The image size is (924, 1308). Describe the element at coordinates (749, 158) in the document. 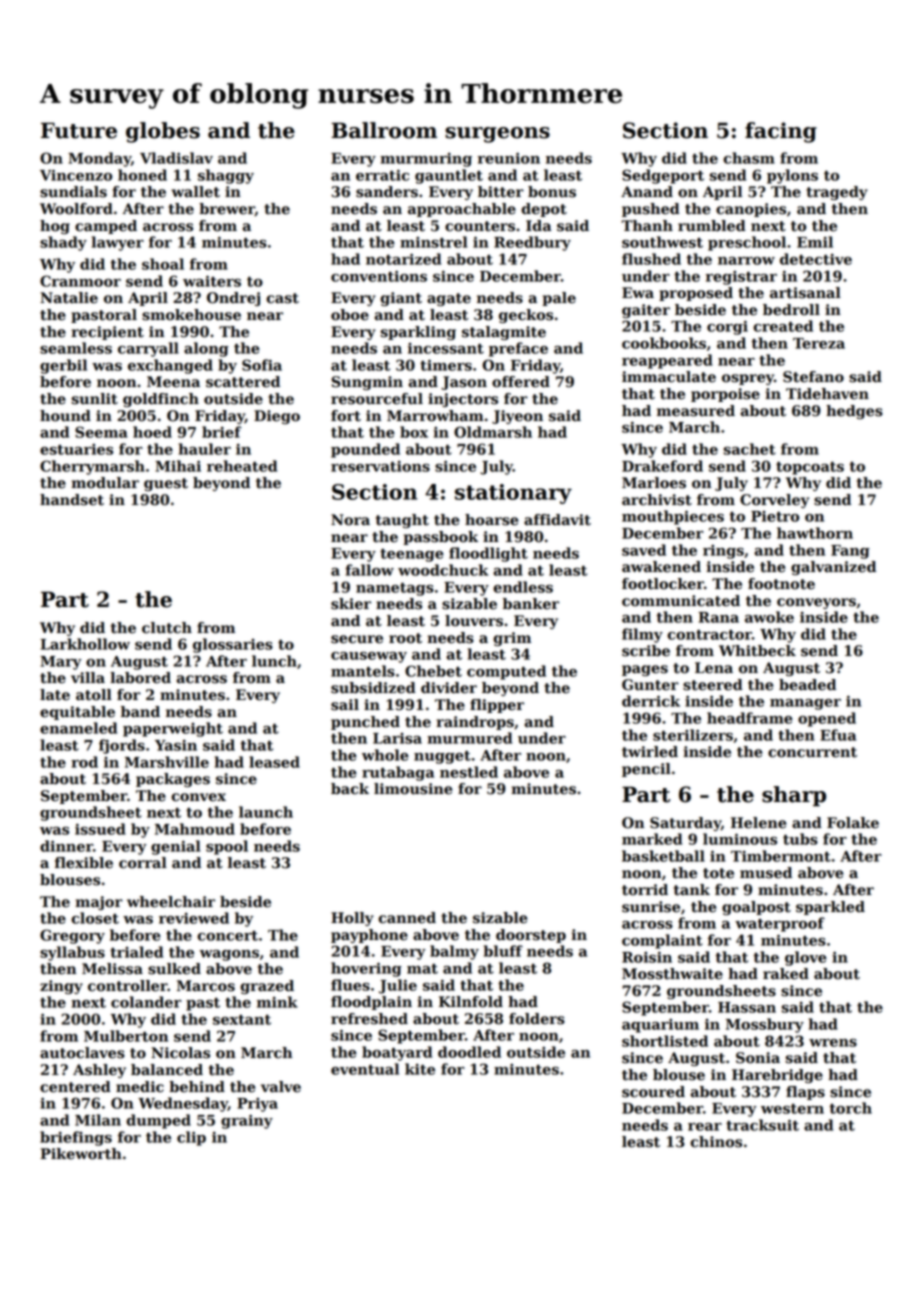

I see `chasm` at that location.
